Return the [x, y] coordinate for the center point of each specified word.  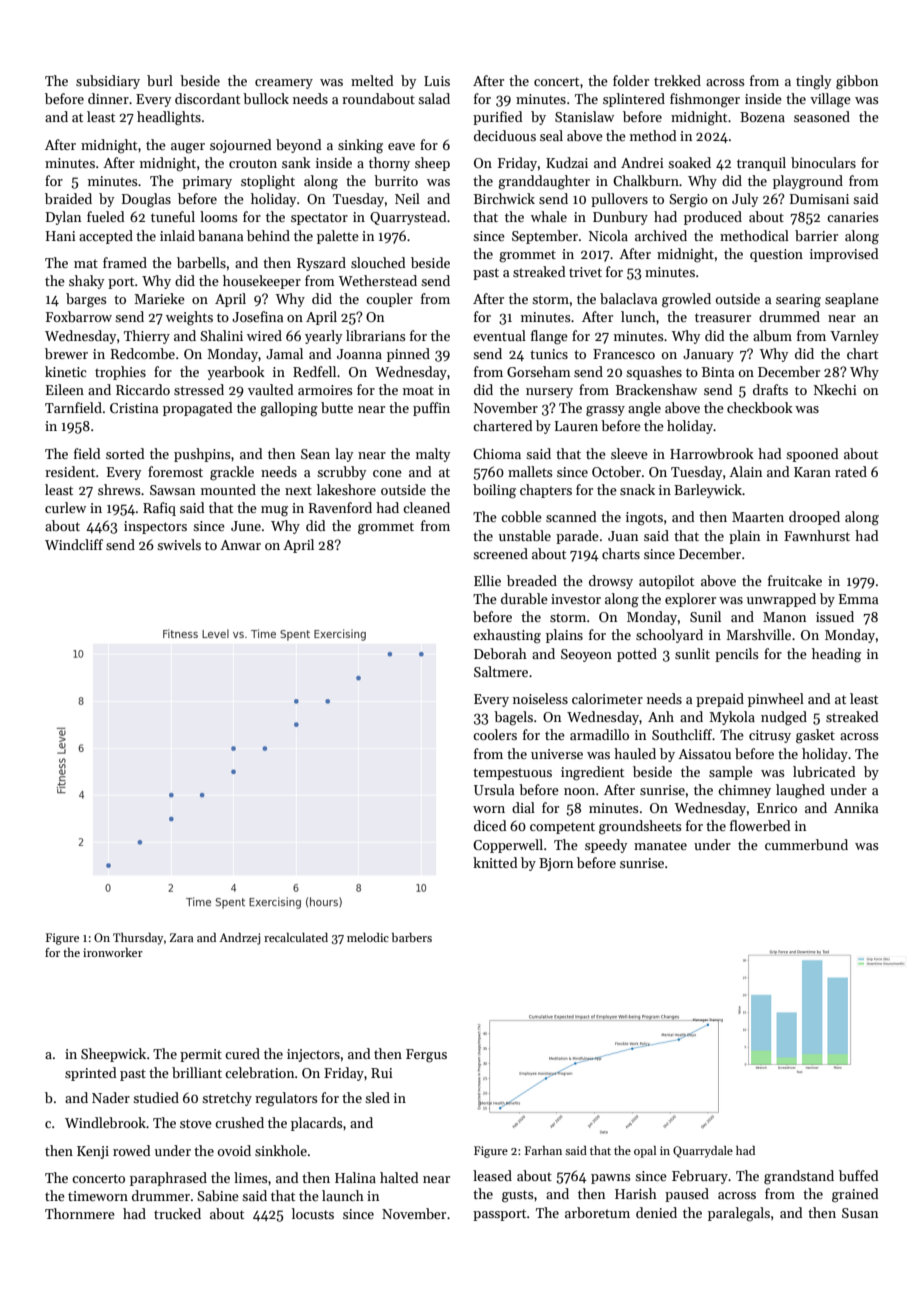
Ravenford [340, 507]
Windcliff [74, 544]
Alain [745, 471]
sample [731, 773]
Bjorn [556, 864]
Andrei [642, 162]
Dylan [63, 218]
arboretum [597, 1212]
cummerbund [806, 844]
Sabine [218, 1195]
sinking [360, 146]
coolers [495, 734]
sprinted [91, 1074]
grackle [232, 473]
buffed [859, 1175]
